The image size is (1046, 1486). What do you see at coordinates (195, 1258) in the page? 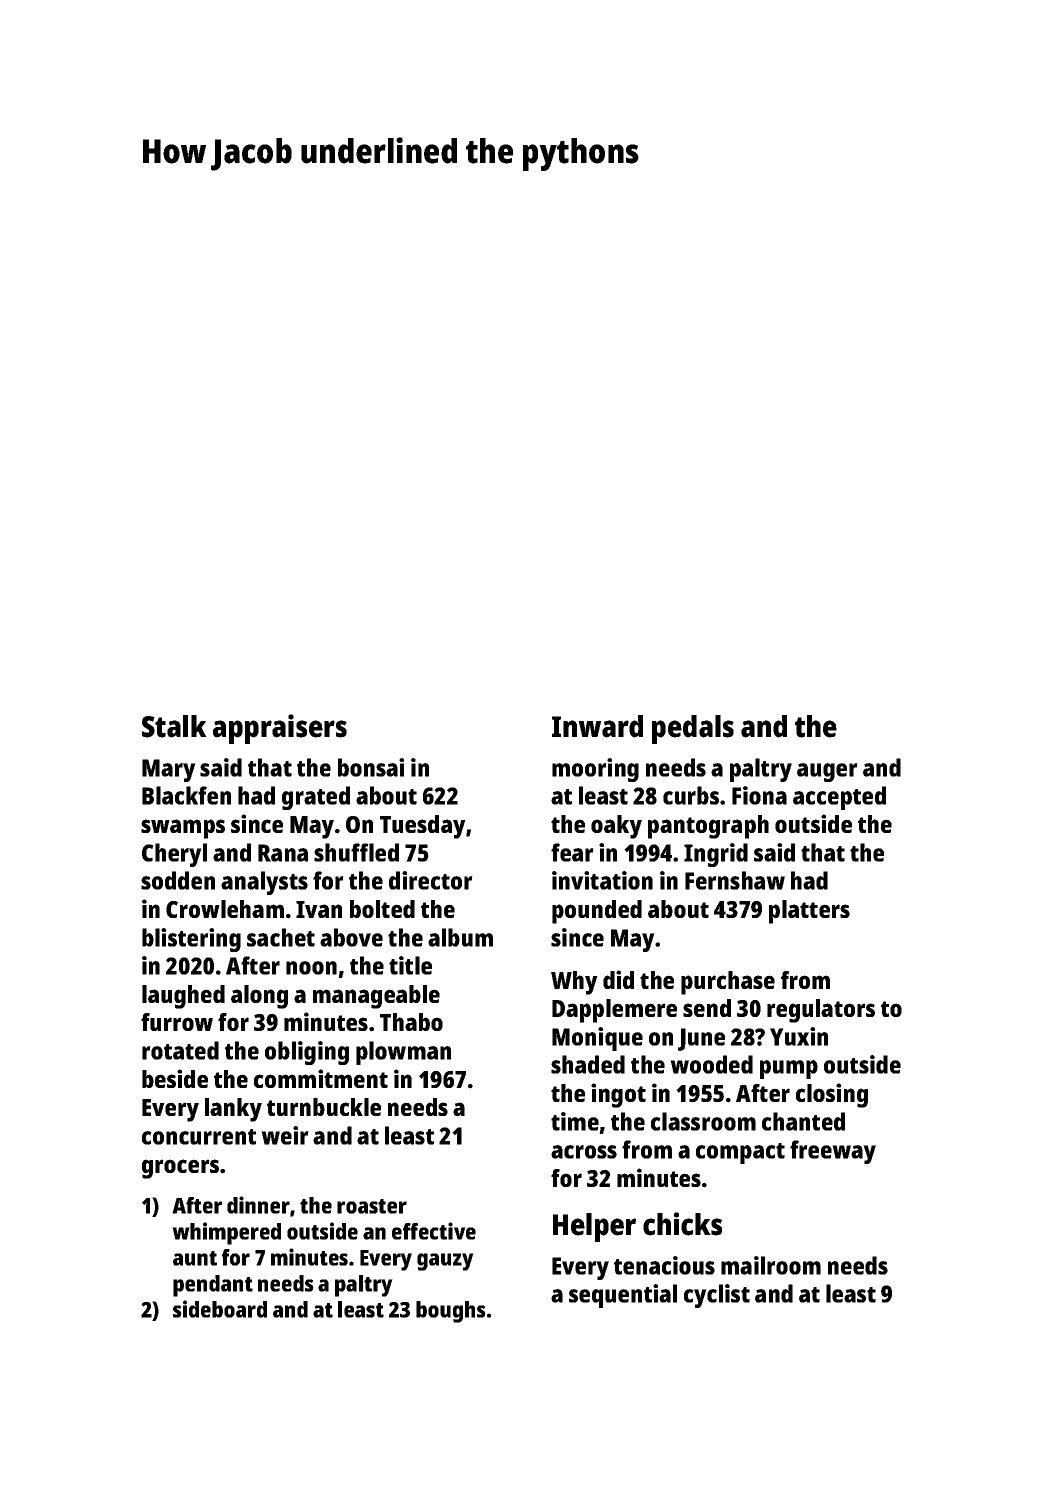
I see `aunt` at bounding box center [195, 1258].
